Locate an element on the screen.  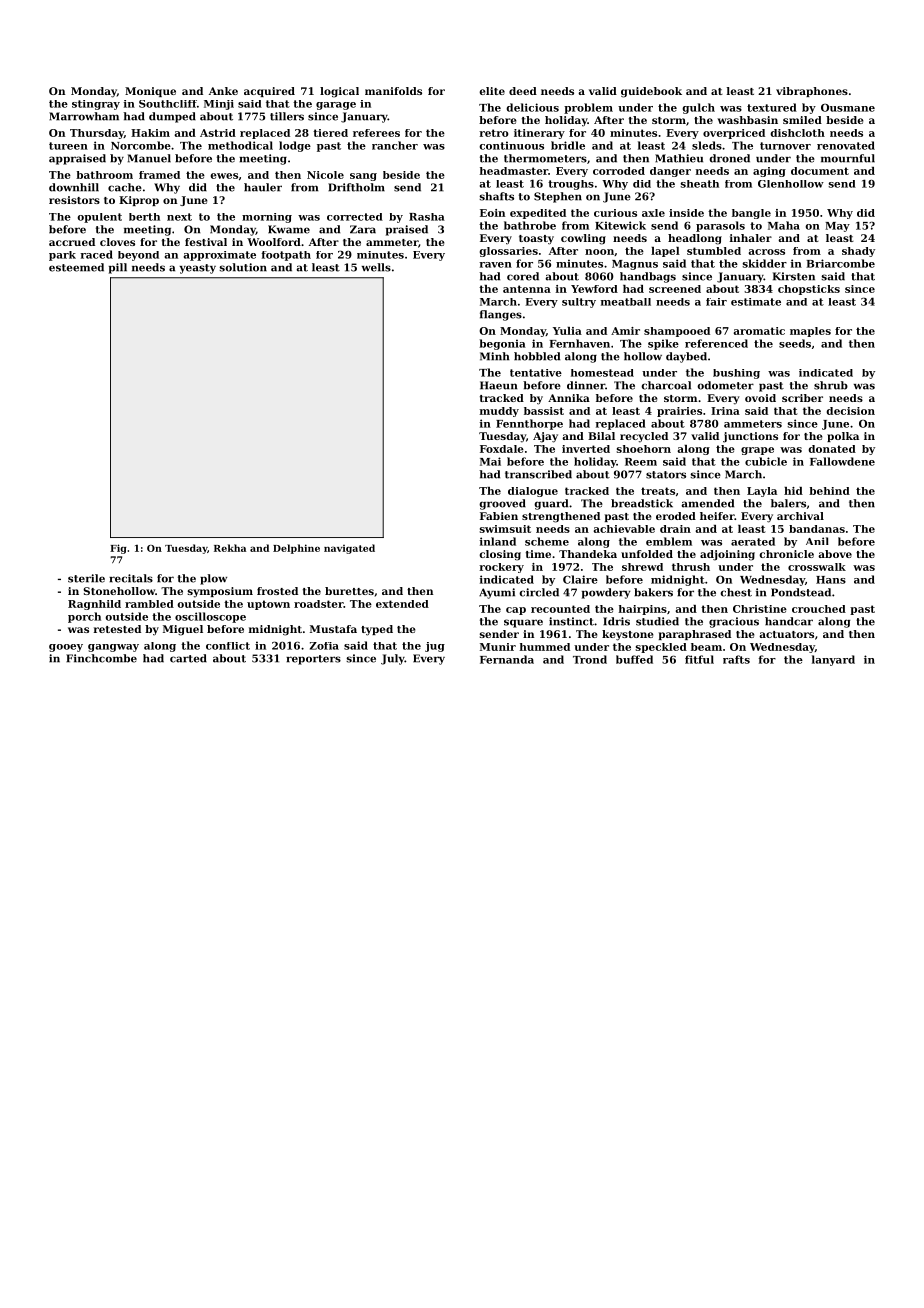
tiered is located at coordinates (330, 133).
